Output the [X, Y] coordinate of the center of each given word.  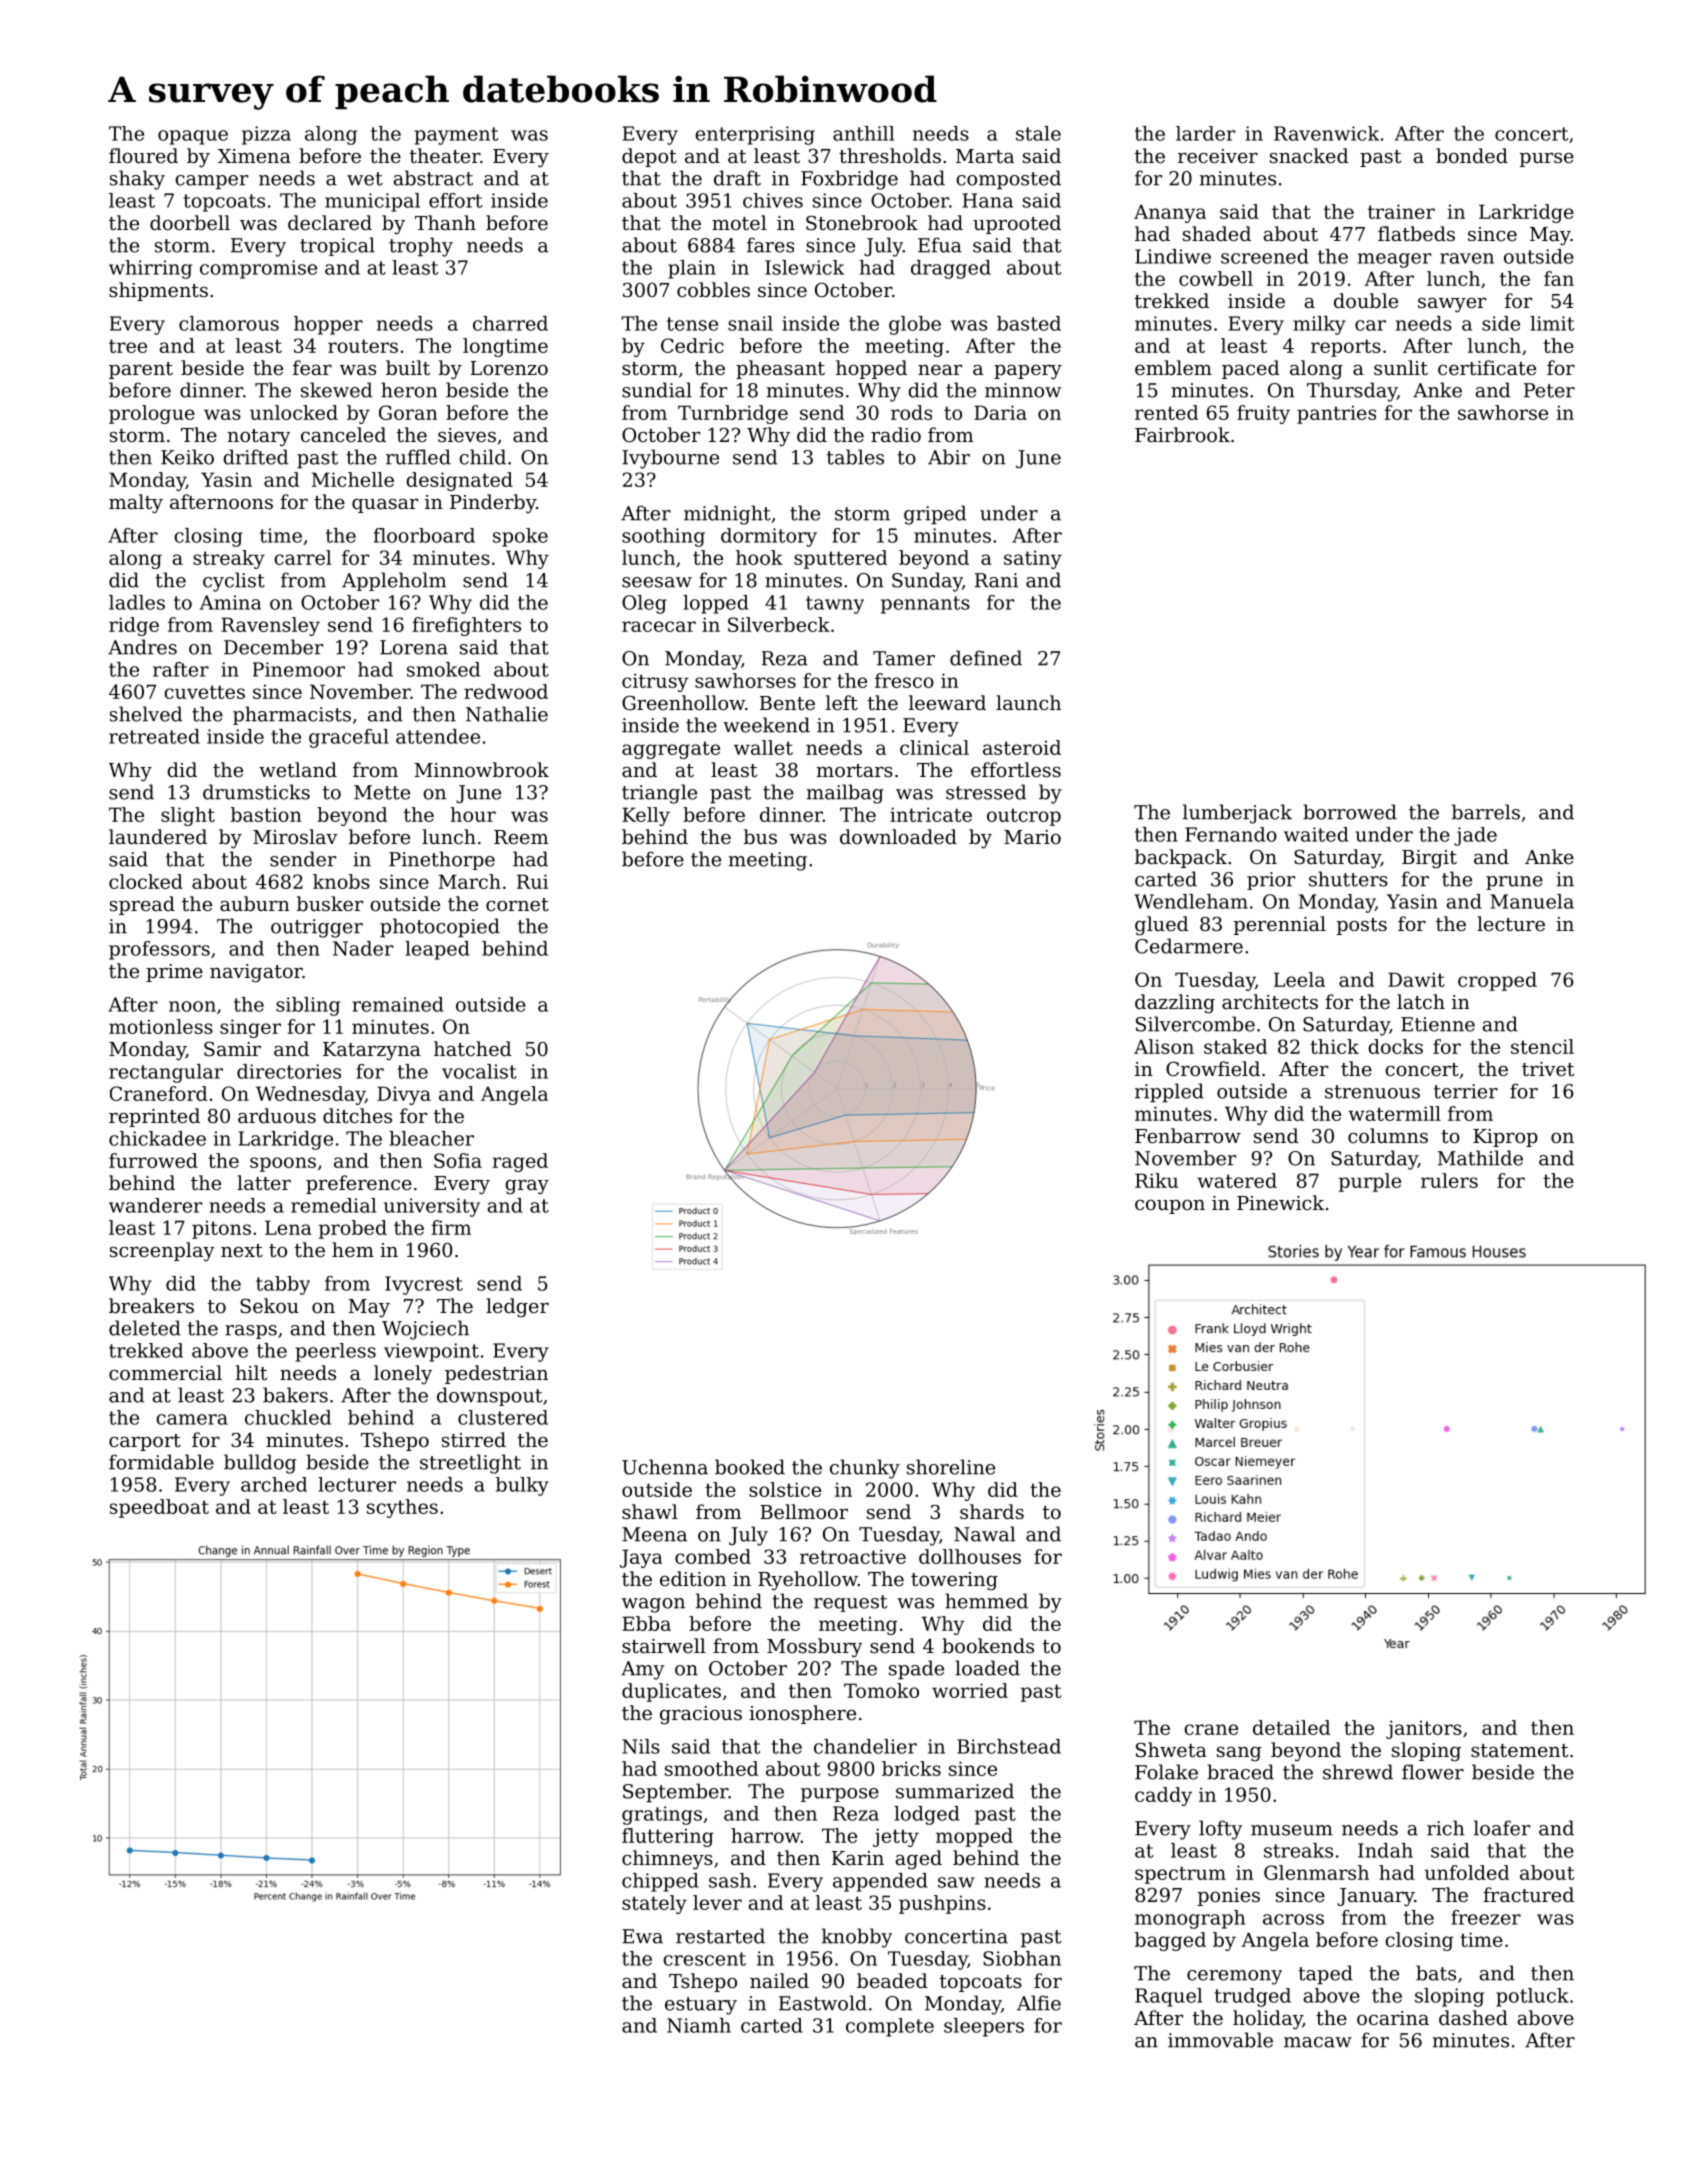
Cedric [692, 345]
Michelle [353, 479]
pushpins [942, 1904]
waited [1316, 834]
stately [654, 1904]
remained [398, 1004]
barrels [1486, 812]
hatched [473, 1048]
